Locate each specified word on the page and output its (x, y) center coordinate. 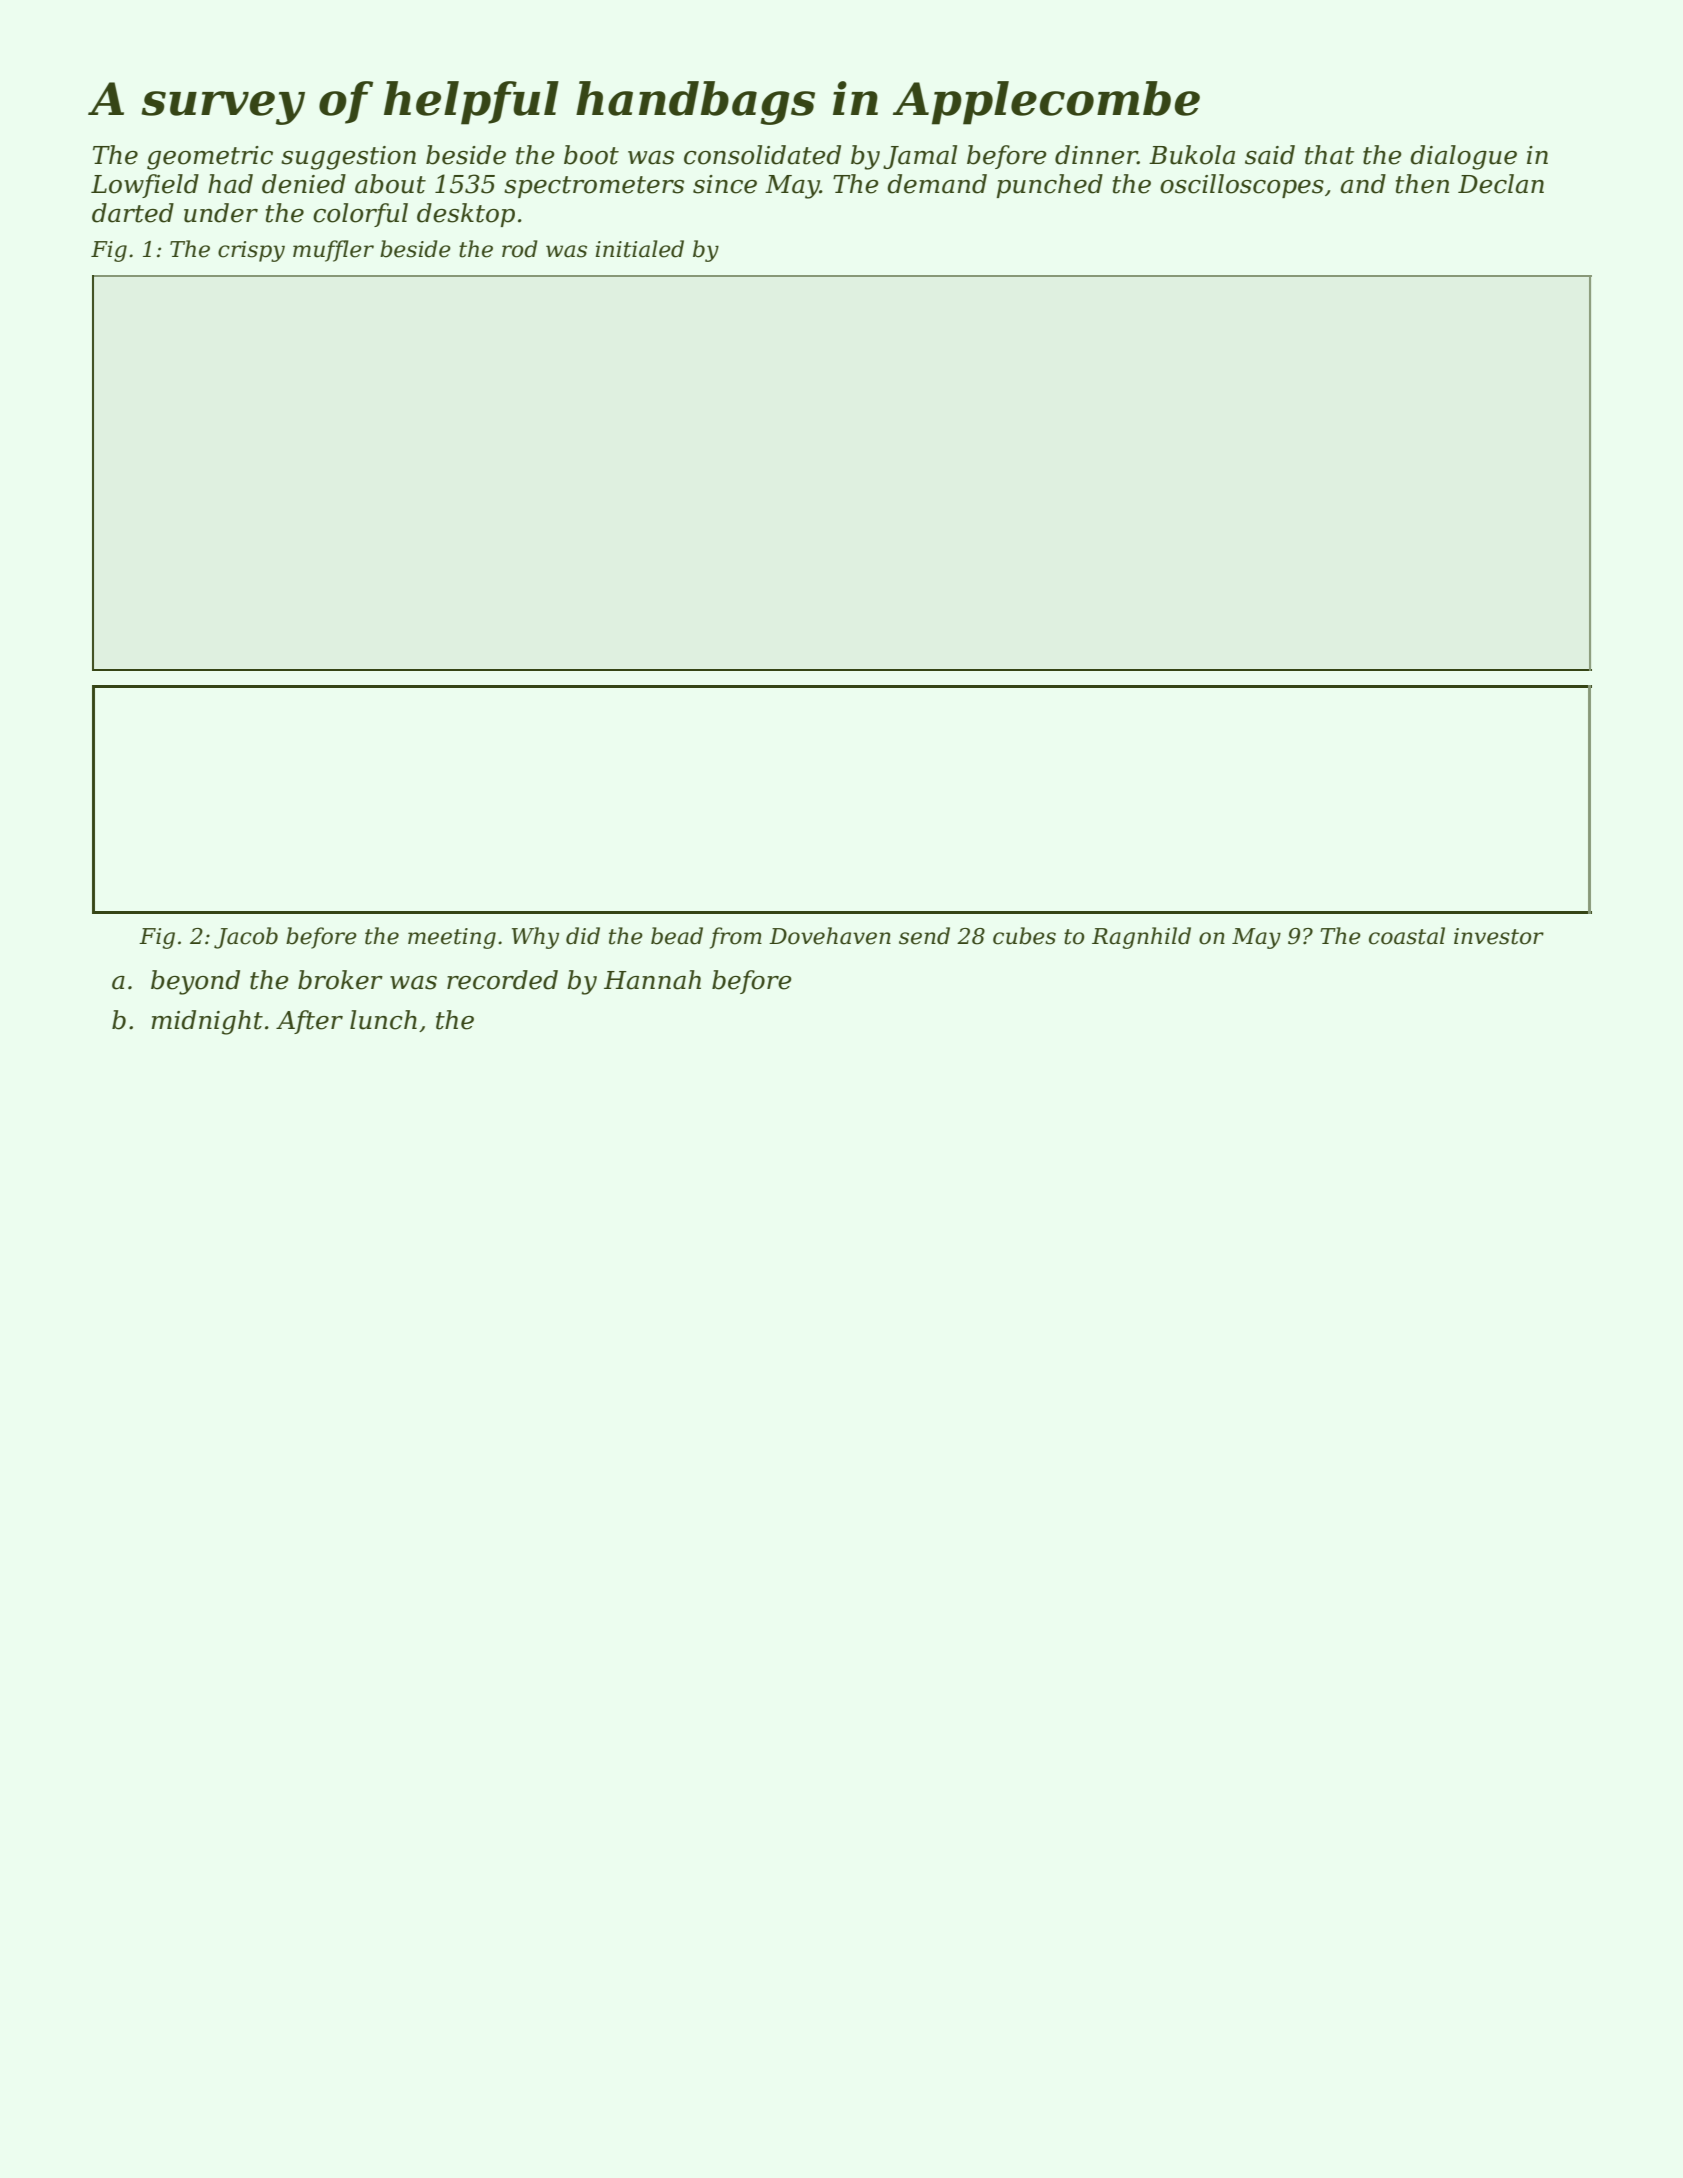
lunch (383, 1020)
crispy (251, 251)
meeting (452, 938)
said (1270, 155)
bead (677, 936)
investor (1499, 936)
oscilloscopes (1242, 186)
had (230, 184)
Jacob (246, 938)
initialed (640, 249)
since (725, 184)
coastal (1407, 936)
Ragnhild (1141, 938)
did (583, 936)
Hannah (652, 980)
